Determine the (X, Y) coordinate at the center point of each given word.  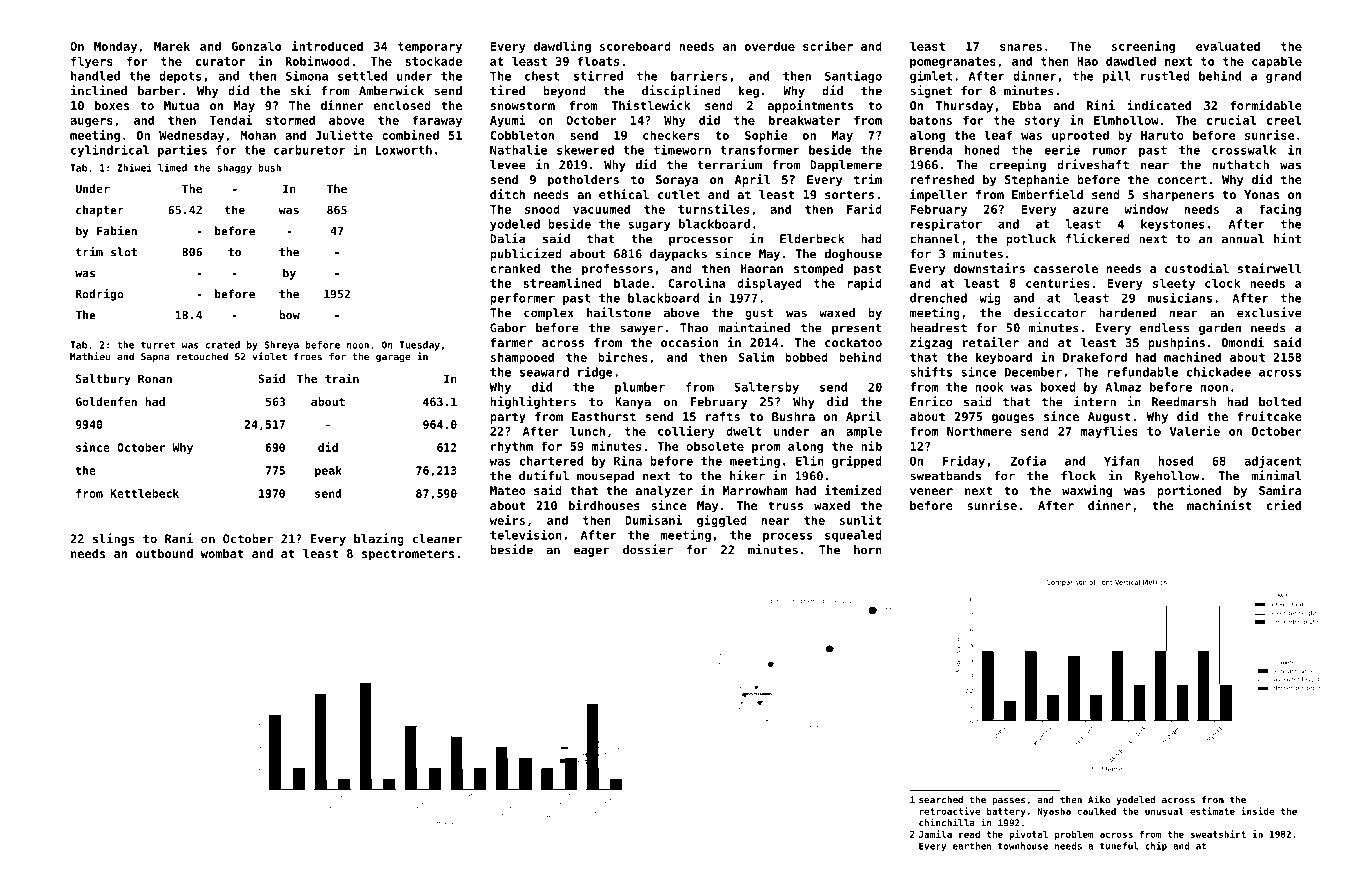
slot (124, 252)
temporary (430, 48)
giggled (722, 521)
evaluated (1228, 46)
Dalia (508, 238)
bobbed (806, 357)
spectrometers (408, 555)
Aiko (1099, 799)
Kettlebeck (144, 493)
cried (1284, 505)
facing (1280, 210)
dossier (648, 549)
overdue (770, 46)
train (342, 378)
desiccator (1050, 312)
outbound (164, 553)
